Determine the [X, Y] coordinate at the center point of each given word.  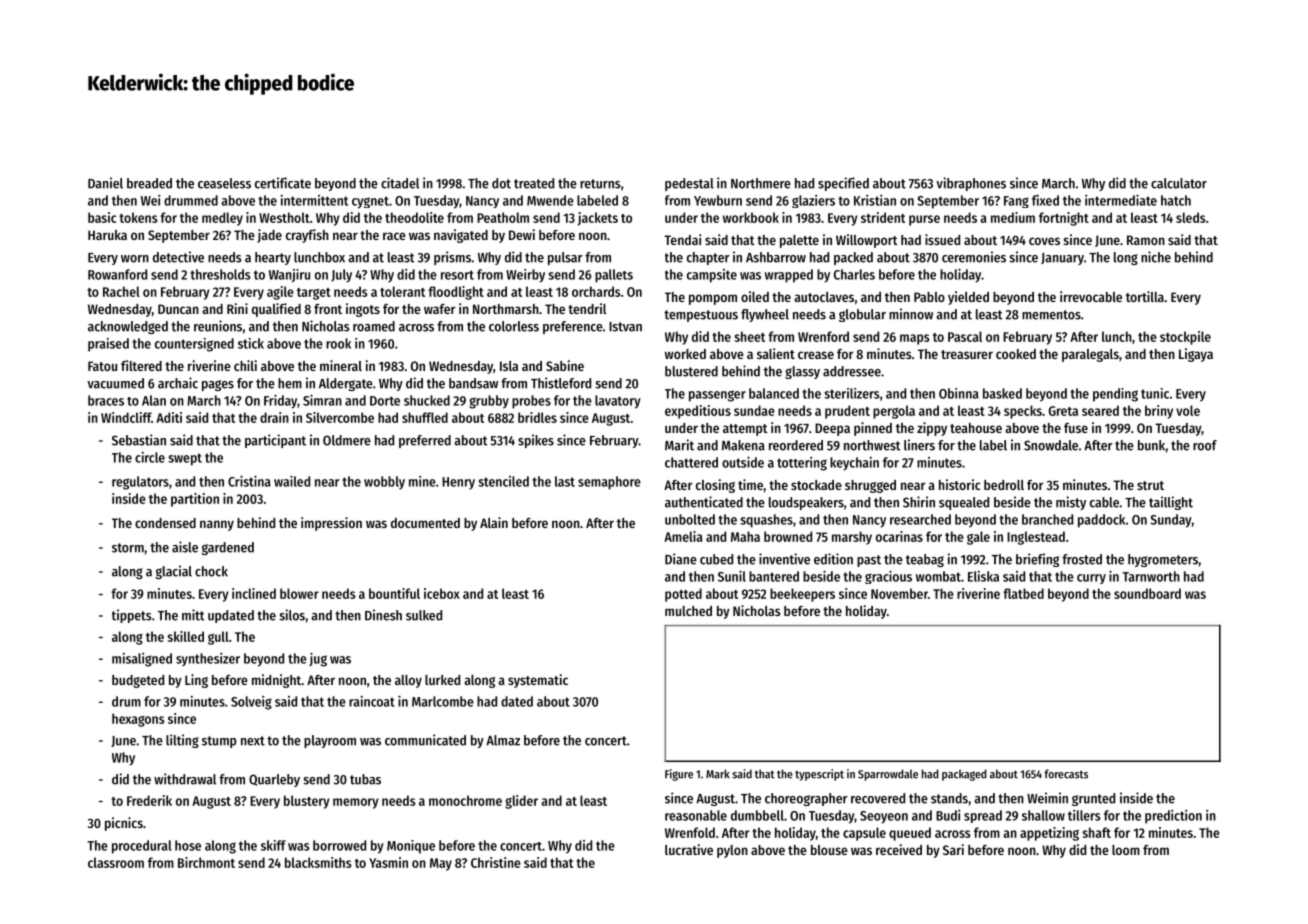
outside [743, 462]
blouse [829, 850]
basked [1002, 393]
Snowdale [1051, 445]
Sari [953, 849]
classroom [116, 862]
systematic [538, 681]
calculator [1179, 183]
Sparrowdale [888, 775]
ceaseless [224, 183]
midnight [276, 681]
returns [600, 184]
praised [108, 345]
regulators [140, 483]
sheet [750, 336]
